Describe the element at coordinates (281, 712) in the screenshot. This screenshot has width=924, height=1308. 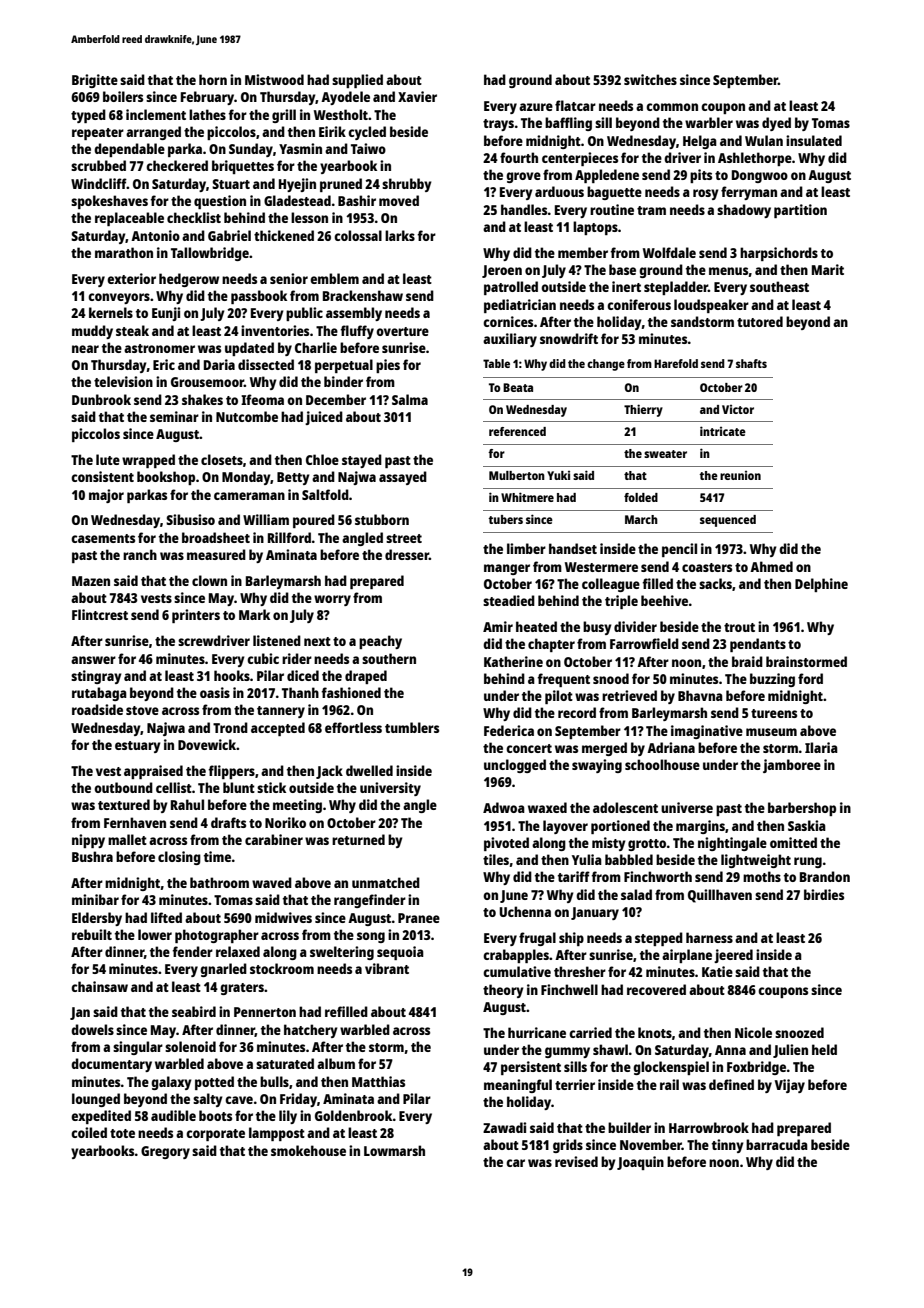
I see `tannery` at that location.
